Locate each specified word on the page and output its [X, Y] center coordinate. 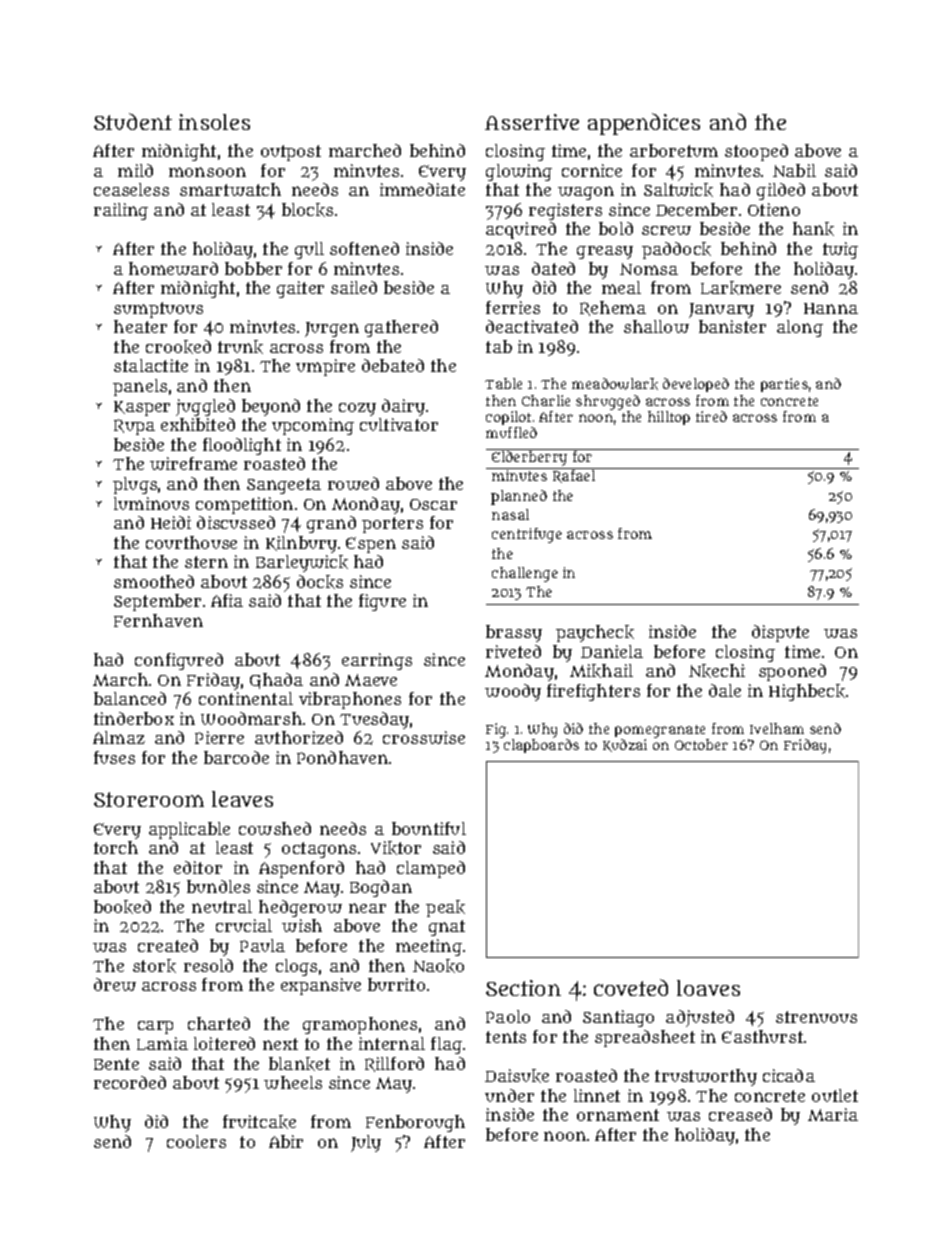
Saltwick [678, 190]
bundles [218, 886]
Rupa [134, 427]
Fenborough [415, 1123]
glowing [519, 172]
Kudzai [625, 745]
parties [784, 385]
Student [133, 121]
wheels [293, 1082]
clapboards [541, 746]
